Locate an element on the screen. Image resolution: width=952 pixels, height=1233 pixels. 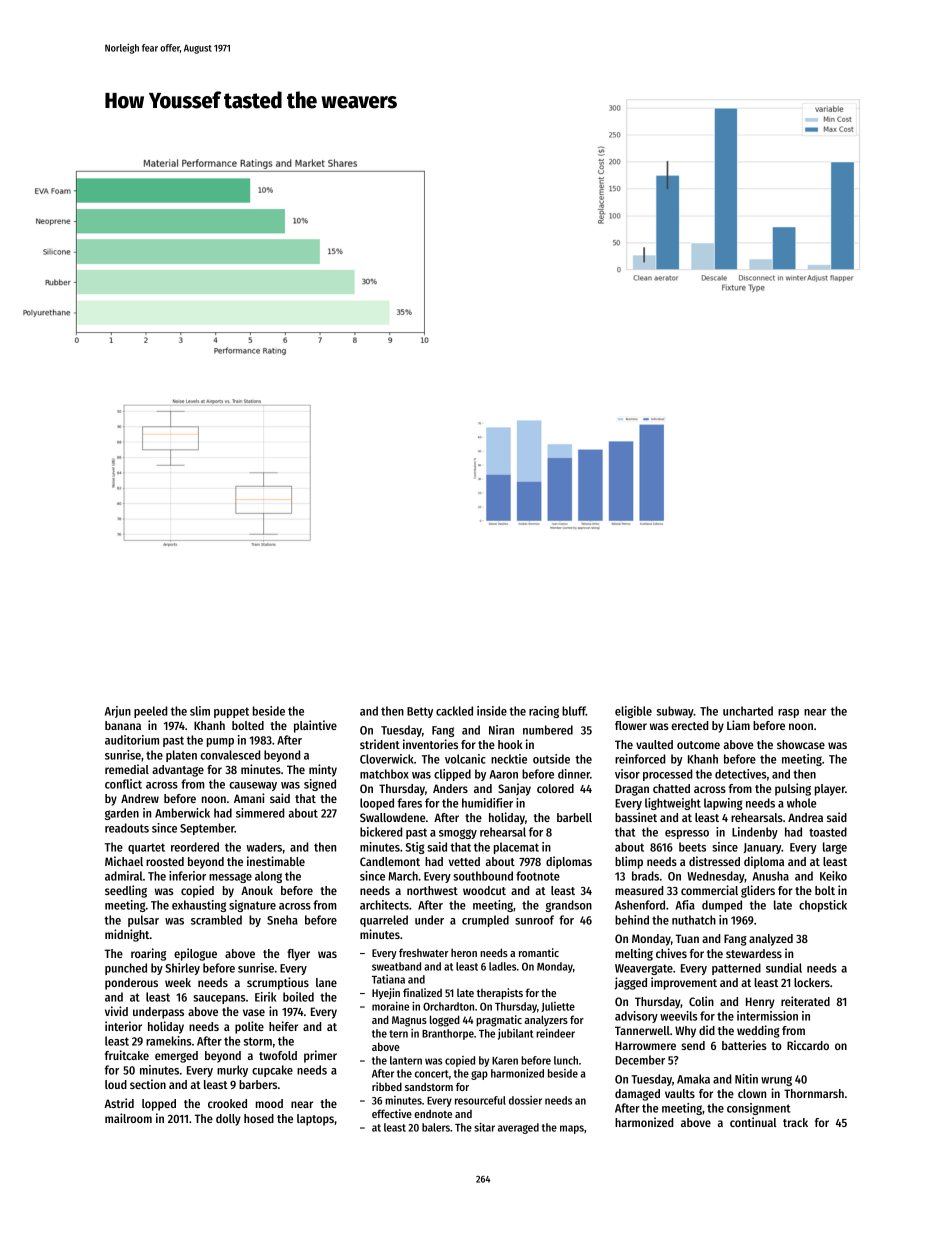
saucepans is located at coordinates (219, 999).
